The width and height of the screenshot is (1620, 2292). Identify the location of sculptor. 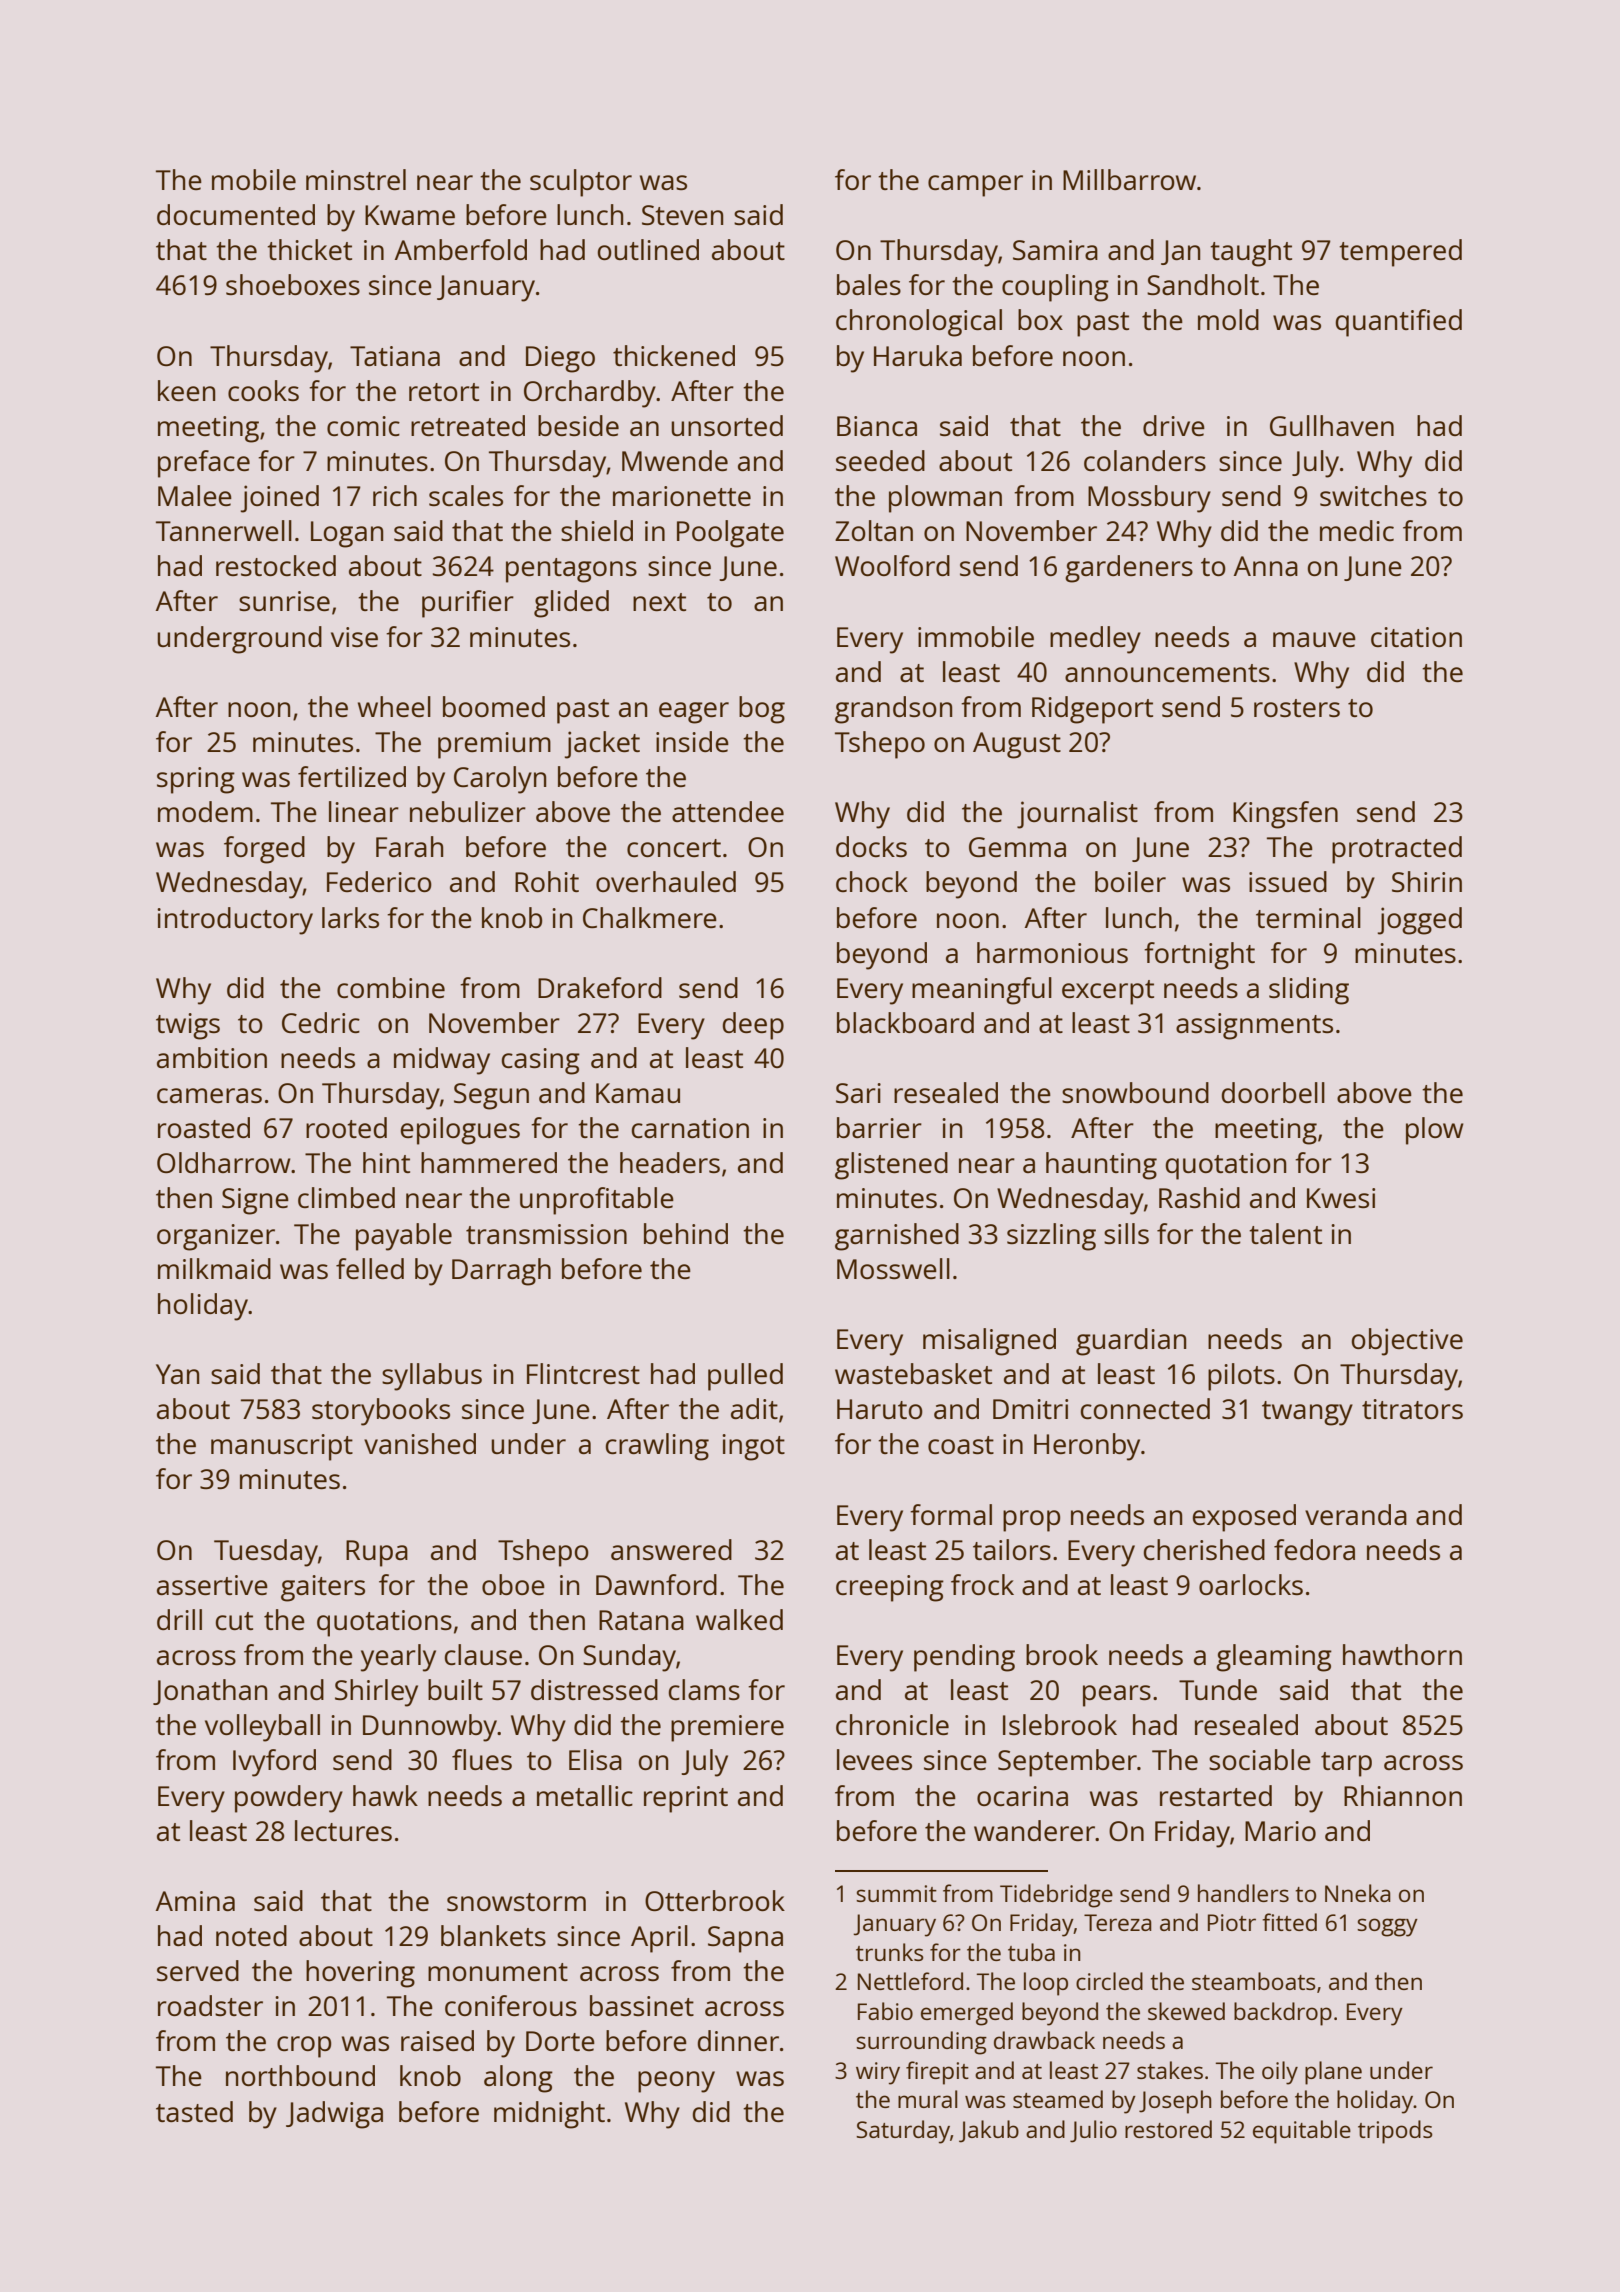
(581, 183).
